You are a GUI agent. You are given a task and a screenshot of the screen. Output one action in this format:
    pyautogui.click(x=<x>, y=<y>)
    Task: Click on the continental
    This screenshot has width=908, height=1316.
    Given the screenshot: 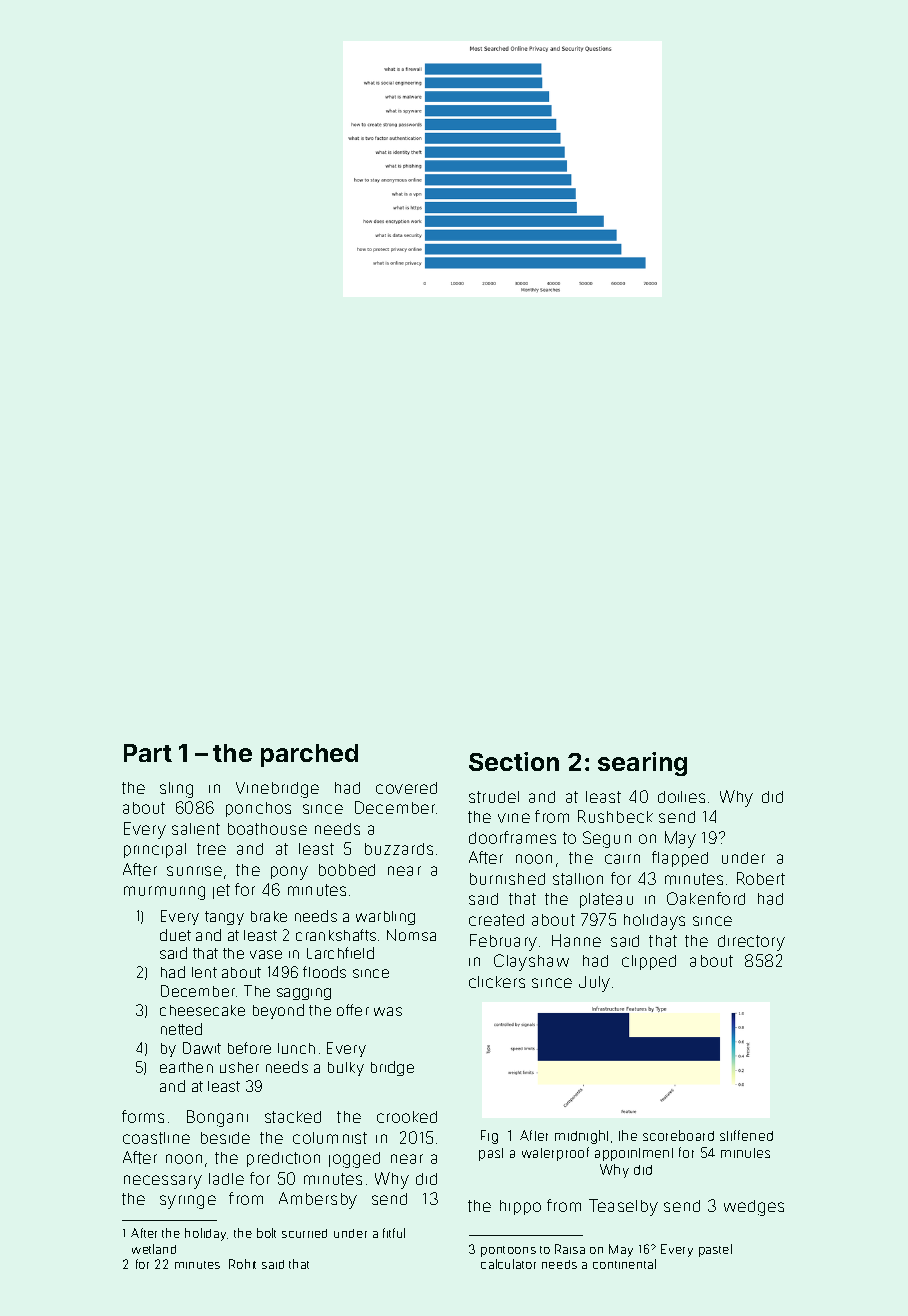 What is the action you would take?
    pyautogui.click(x=624, y=1264)
